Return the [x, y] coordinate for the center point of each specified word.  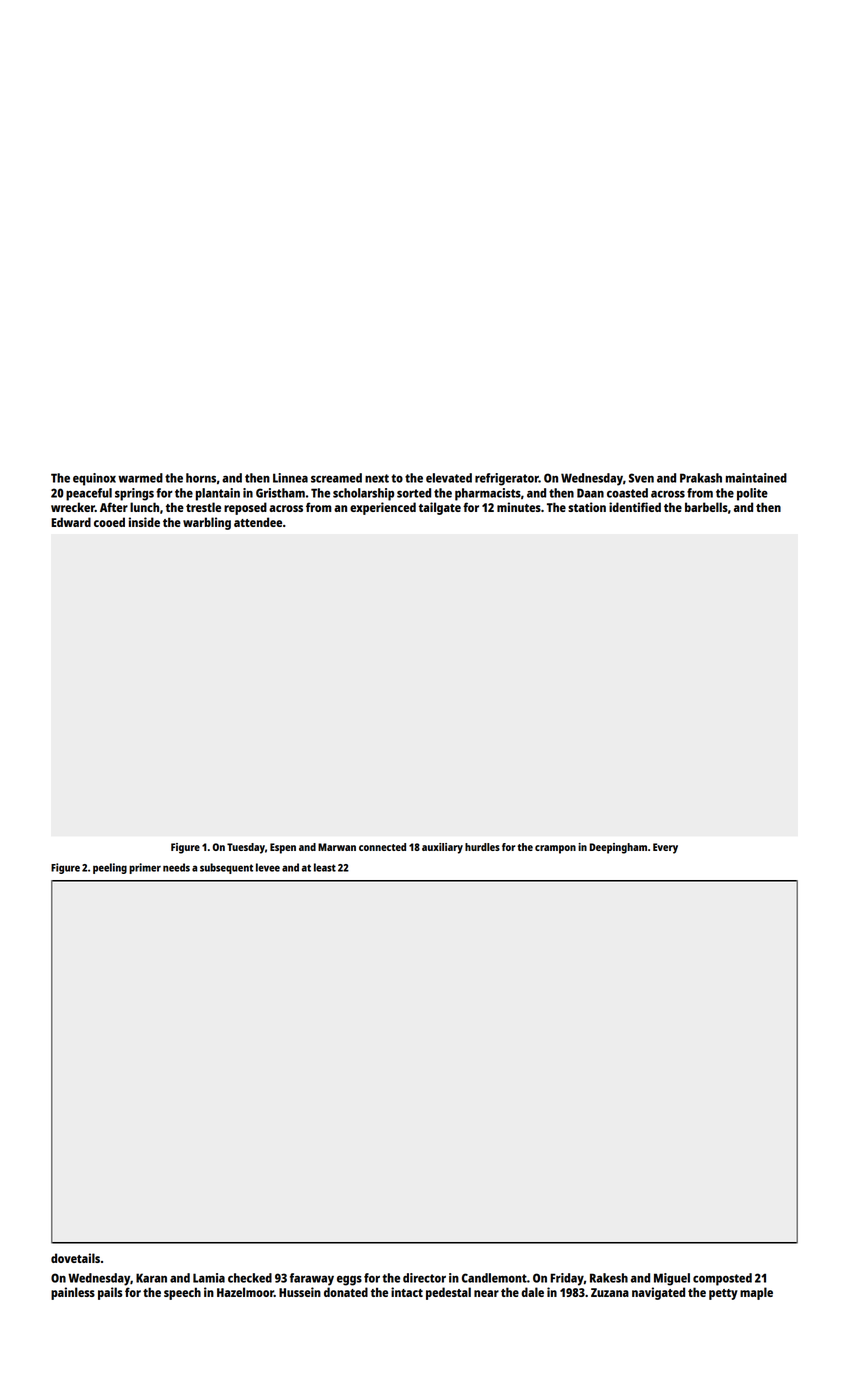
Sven [641, 478]
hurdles [482, 847]
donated [346, 1292]
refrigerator [507, 479]
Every [665, 848]
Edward [71, 522]
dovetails [75, 1258]
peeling [110, 868]
